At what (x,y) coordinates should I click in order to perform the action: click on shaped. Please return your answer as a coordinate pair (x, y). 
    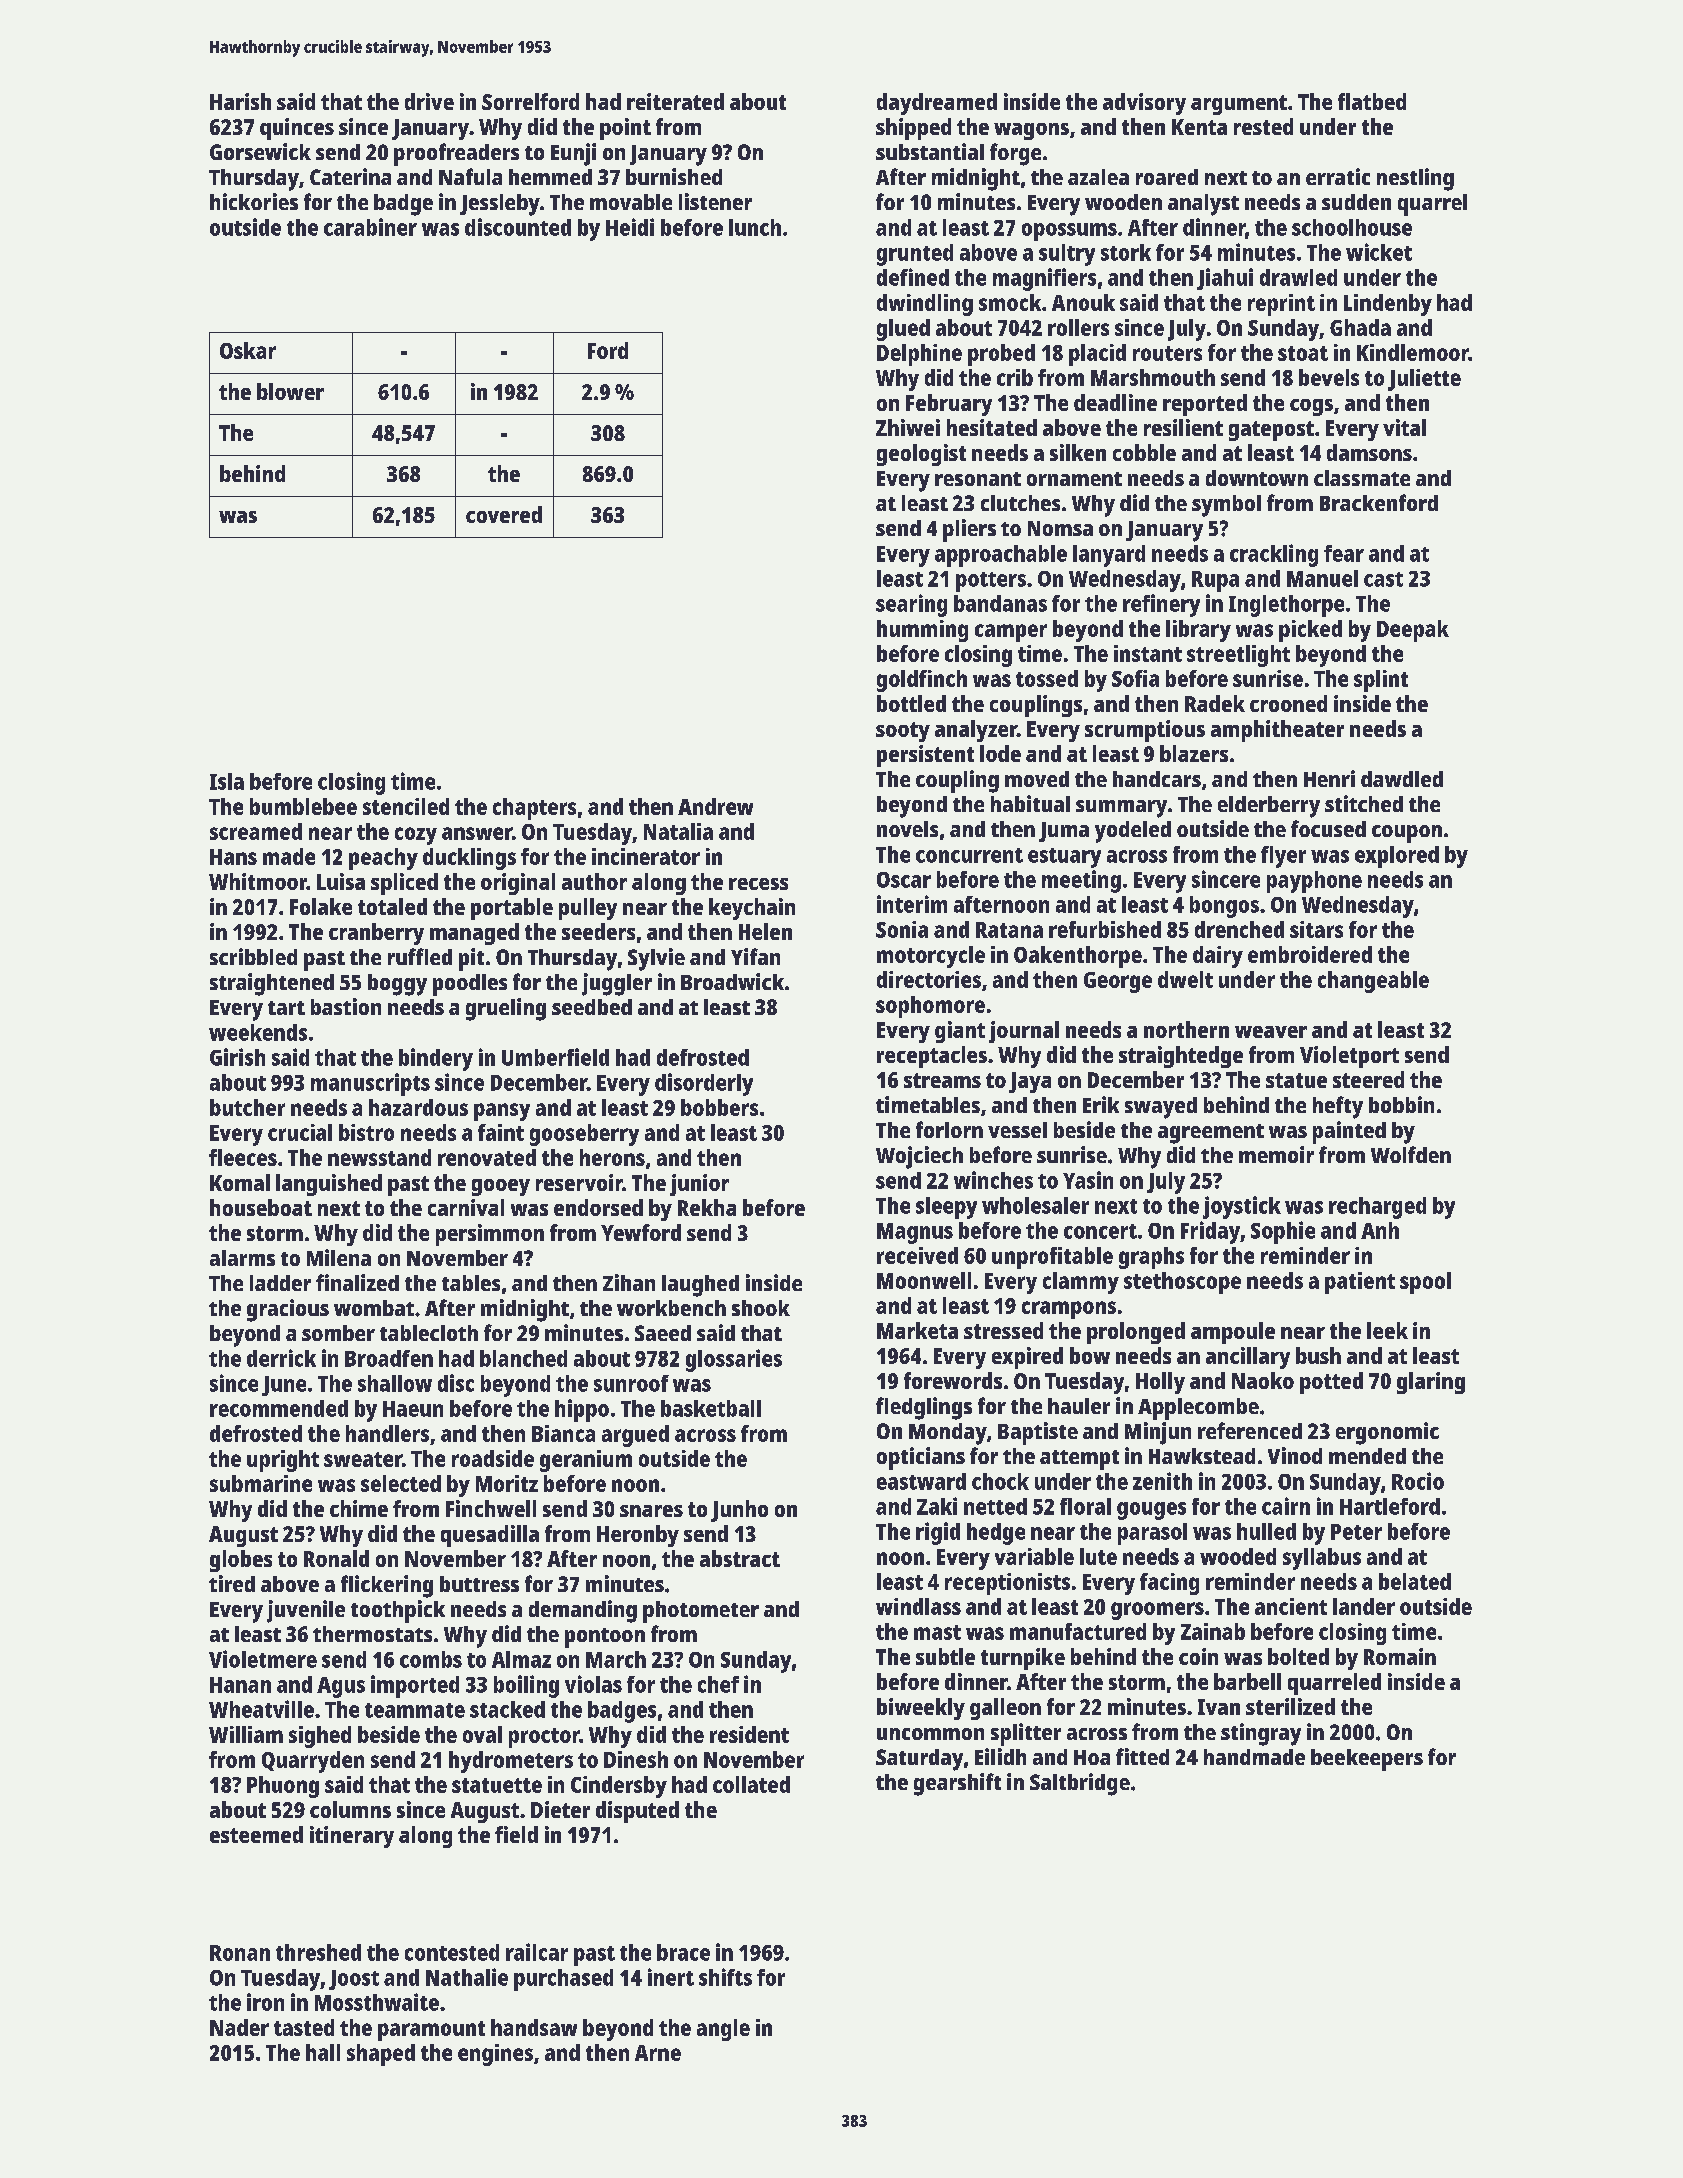
    Looking at the image, I should click on (381, 2055).
